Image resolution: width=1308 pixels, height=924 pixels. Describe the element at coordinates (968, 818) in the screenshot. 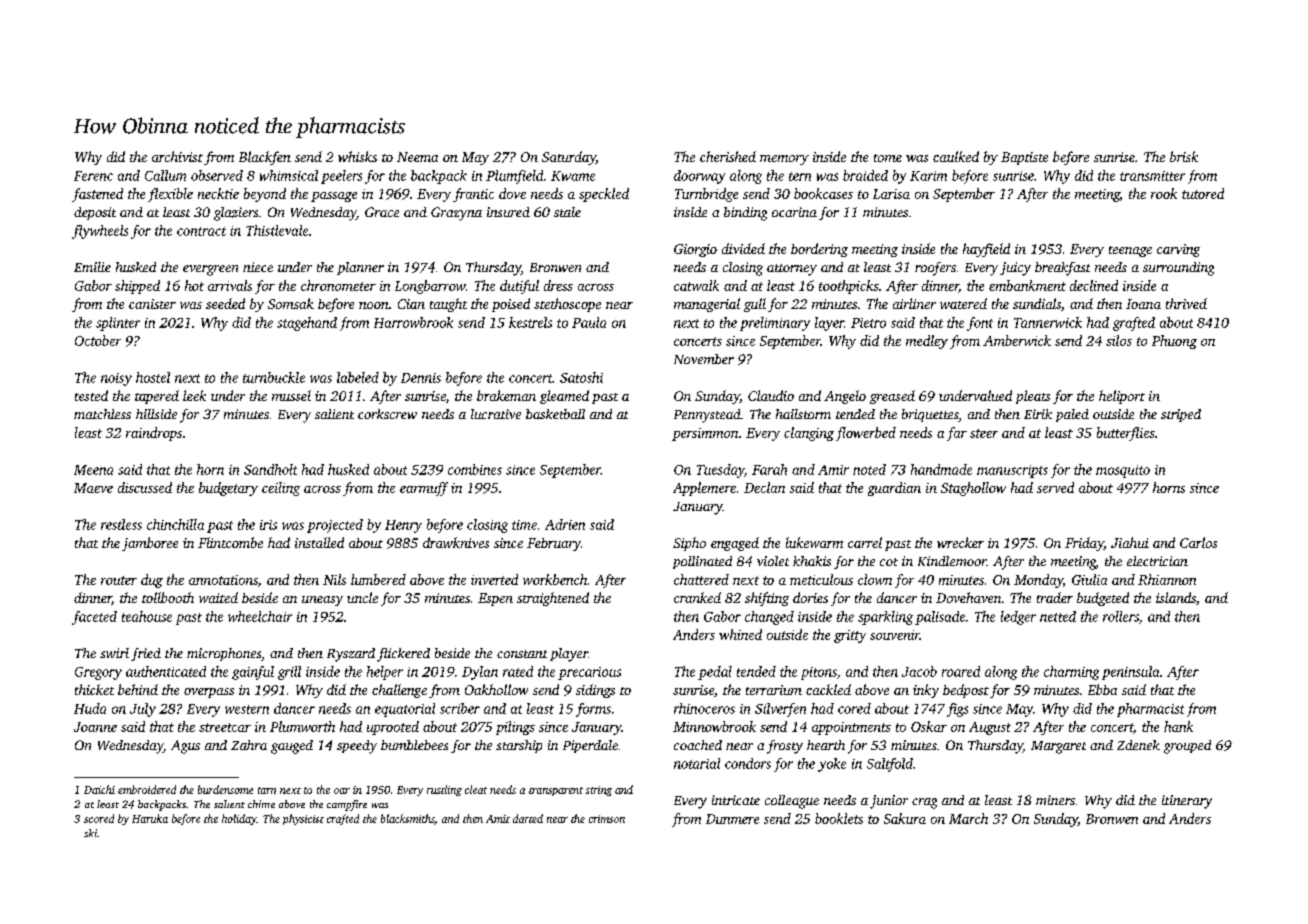

I see `March` at that location.
